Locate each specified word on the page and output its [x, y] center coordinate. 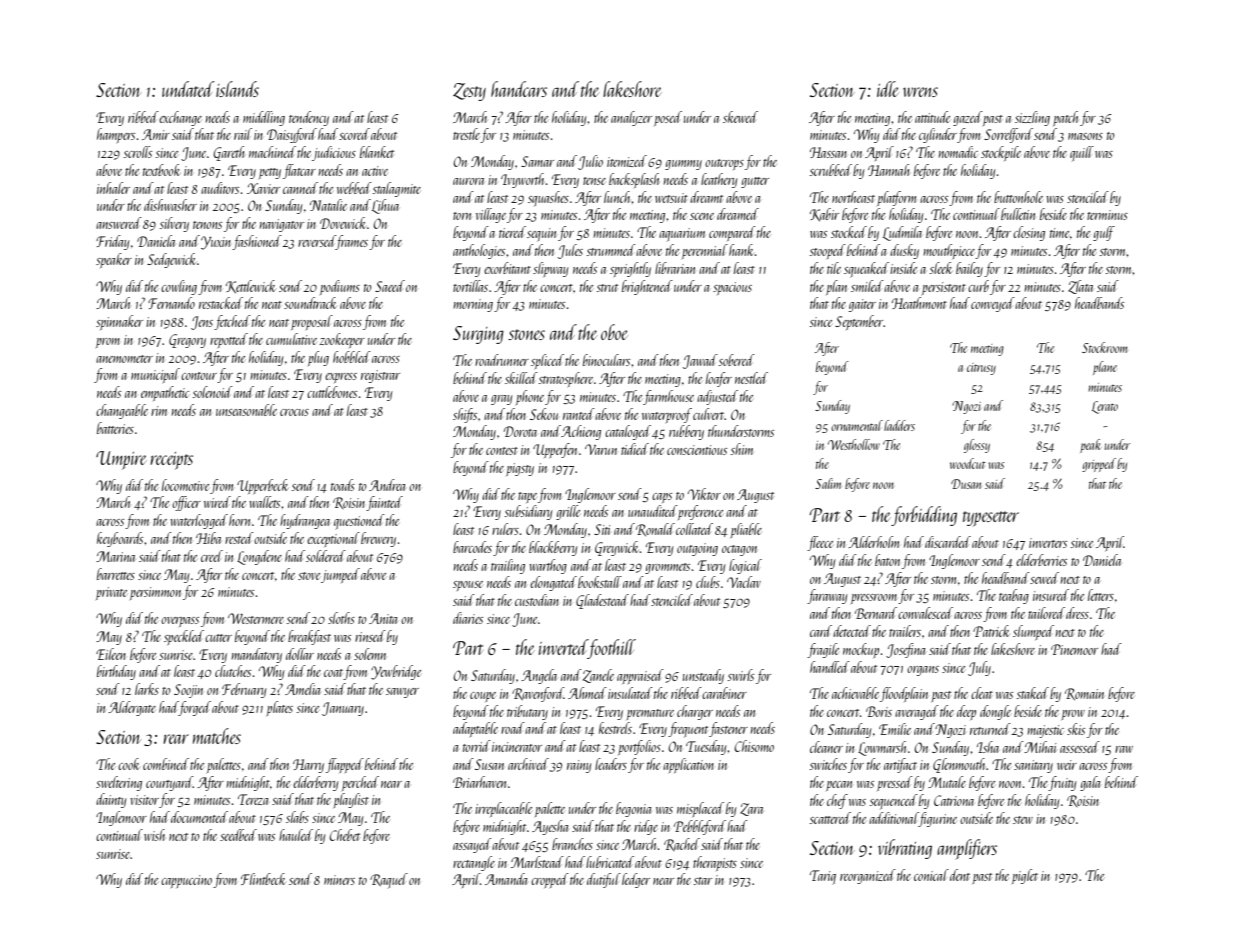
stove [309, 576]
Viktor [704, 494]
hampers [116, 135]
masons [1085, 136]
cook [129, 764]
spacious [732, 288]
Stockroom [1105, 347]
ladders [899, 425]
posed [668, 118]
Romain [1084, 694]
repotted [229, 340]
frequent [688, 729]
